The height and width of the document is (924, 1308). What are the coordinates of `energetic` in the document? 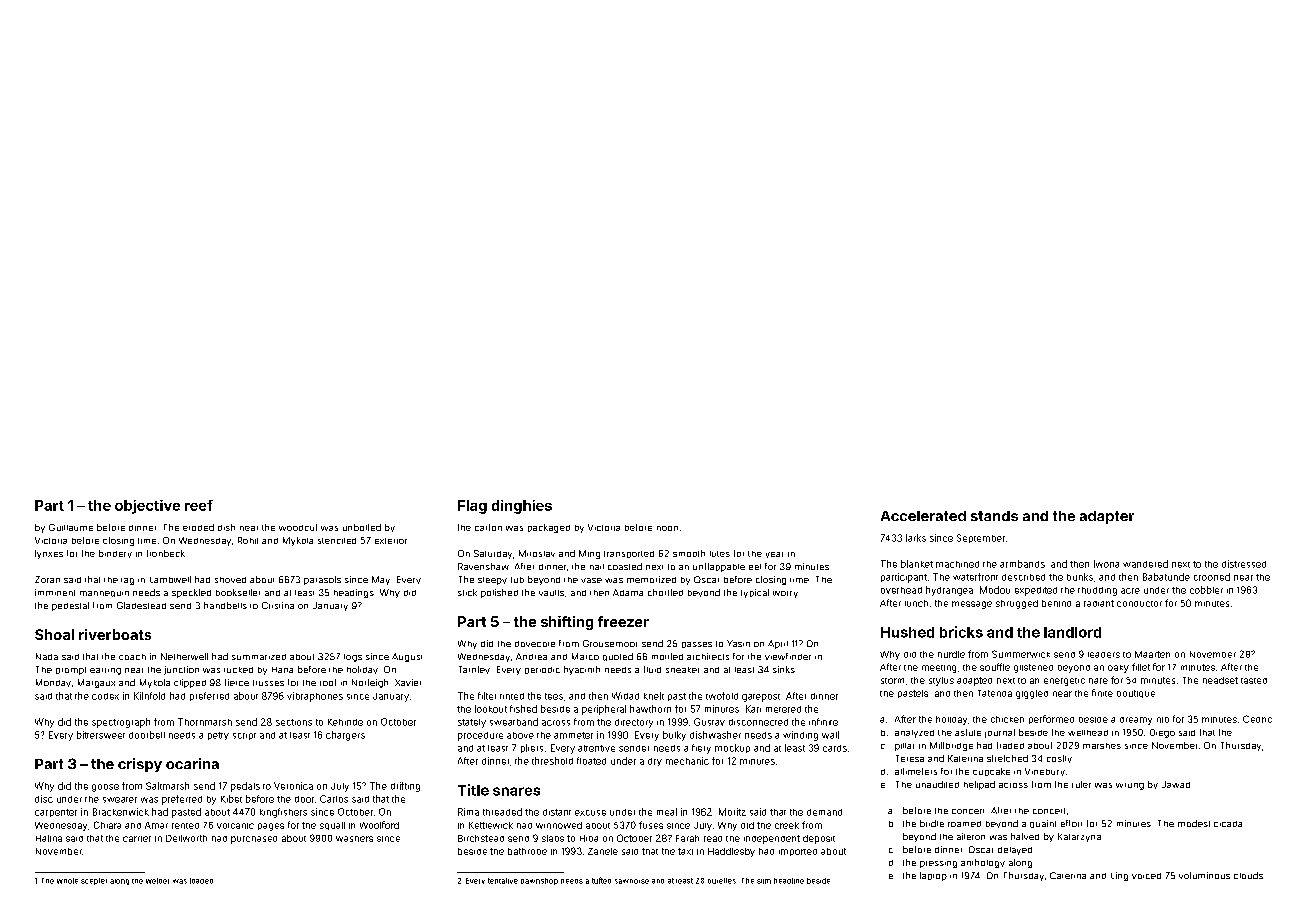 It's located at (1064, 682).
